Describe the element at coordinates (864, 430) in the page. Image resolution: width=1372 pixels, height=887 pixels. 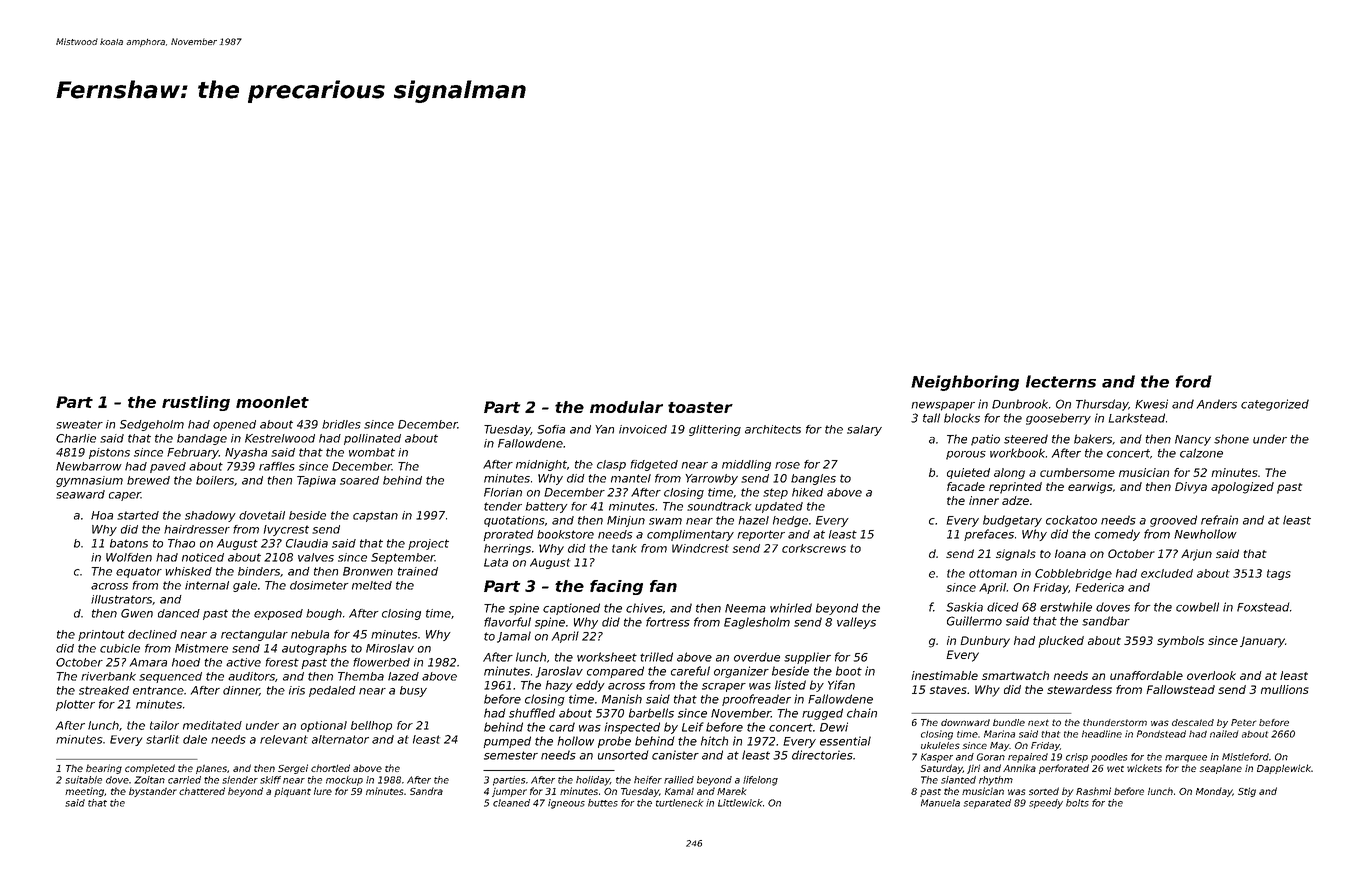
I see `salary` at that location.
